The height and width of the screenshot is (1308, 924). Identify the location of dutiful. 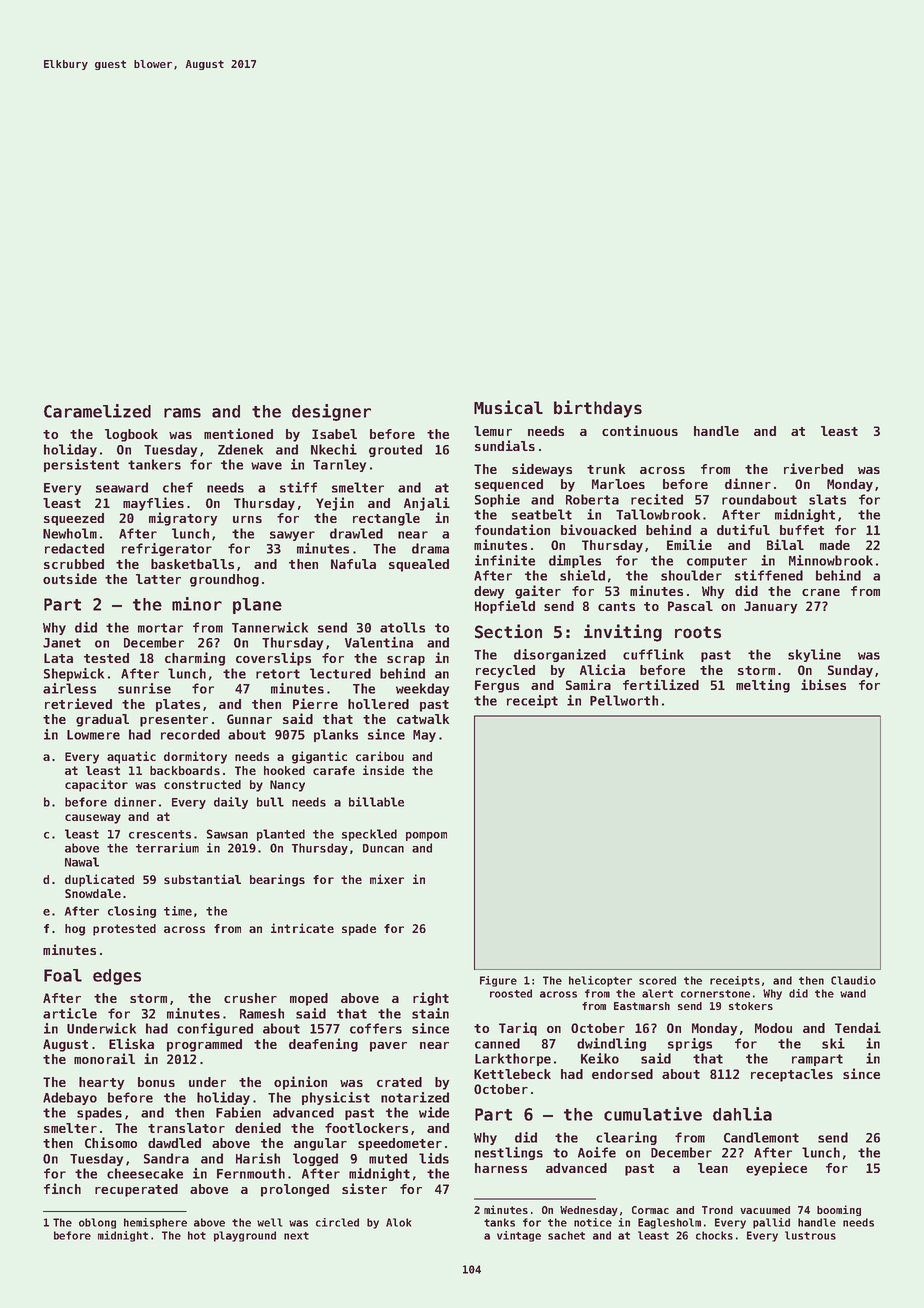
(743, 529).
